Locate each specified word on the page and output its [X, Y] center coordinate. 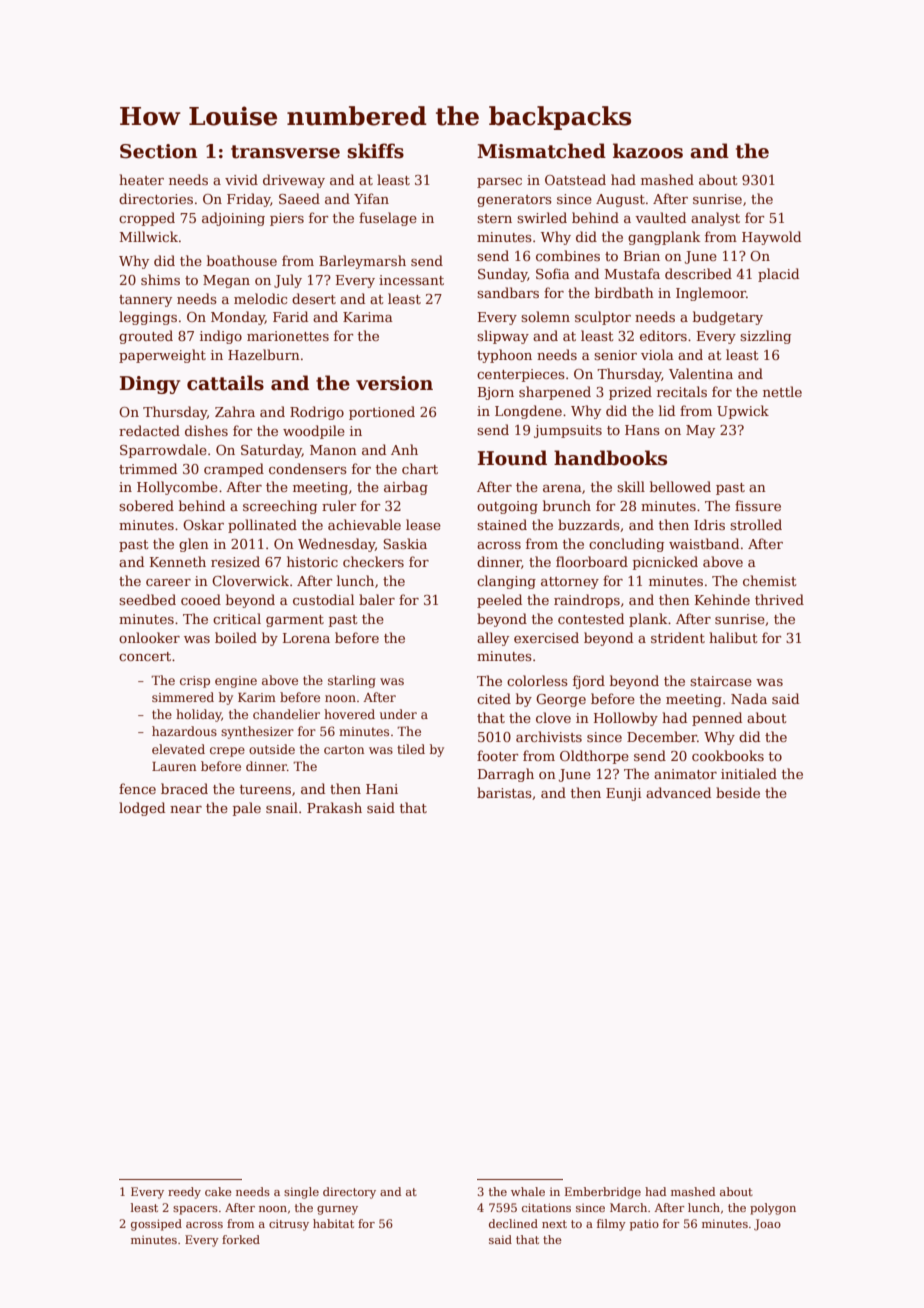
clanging [506, 582]
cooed [201, 599]
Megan [226, 281]
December [662, 736]
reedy [184, 1193]
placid [778, 275]
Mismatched [541, 151]
